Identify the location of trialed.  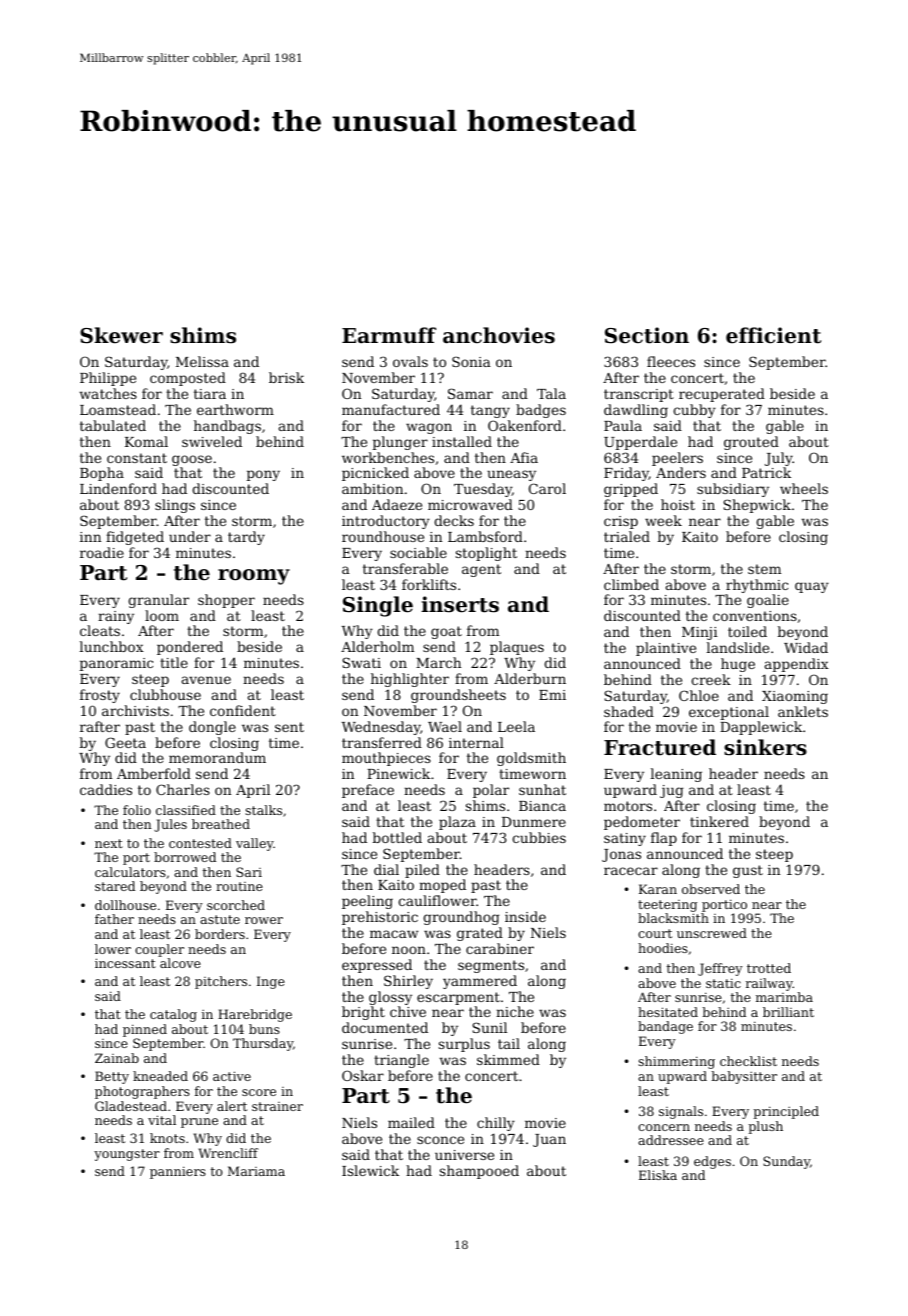
(627, 536).
